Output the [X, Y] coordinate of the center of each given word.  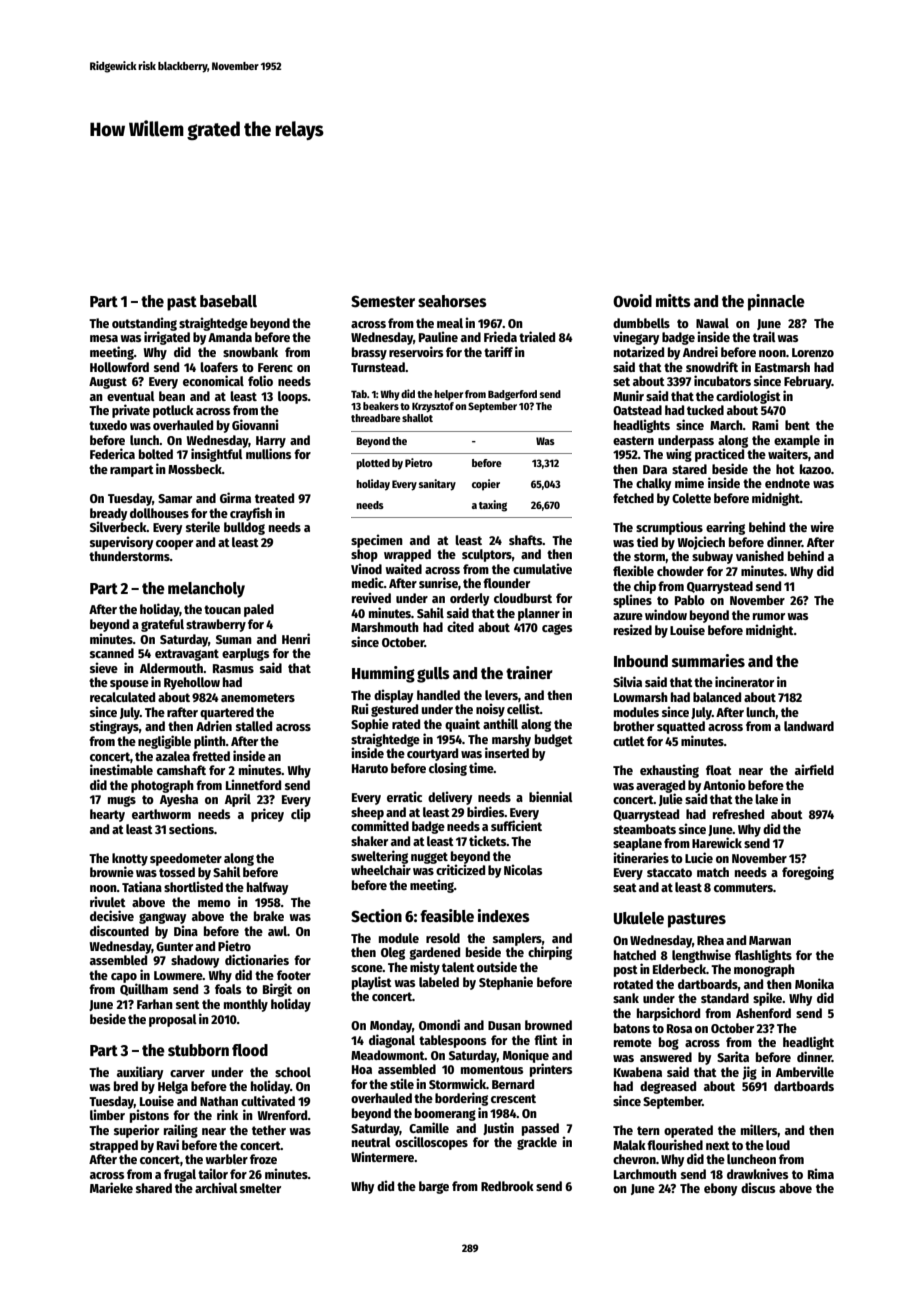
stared [689, 469]
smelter [260, 1188]
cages [557, 629]
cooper [174, 545]
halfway [267, 888]
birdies [485, 811]
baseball [228, 301]
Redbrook [507, 1186]
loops [293, 397]
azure [628, 616]
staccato [669, 872]
